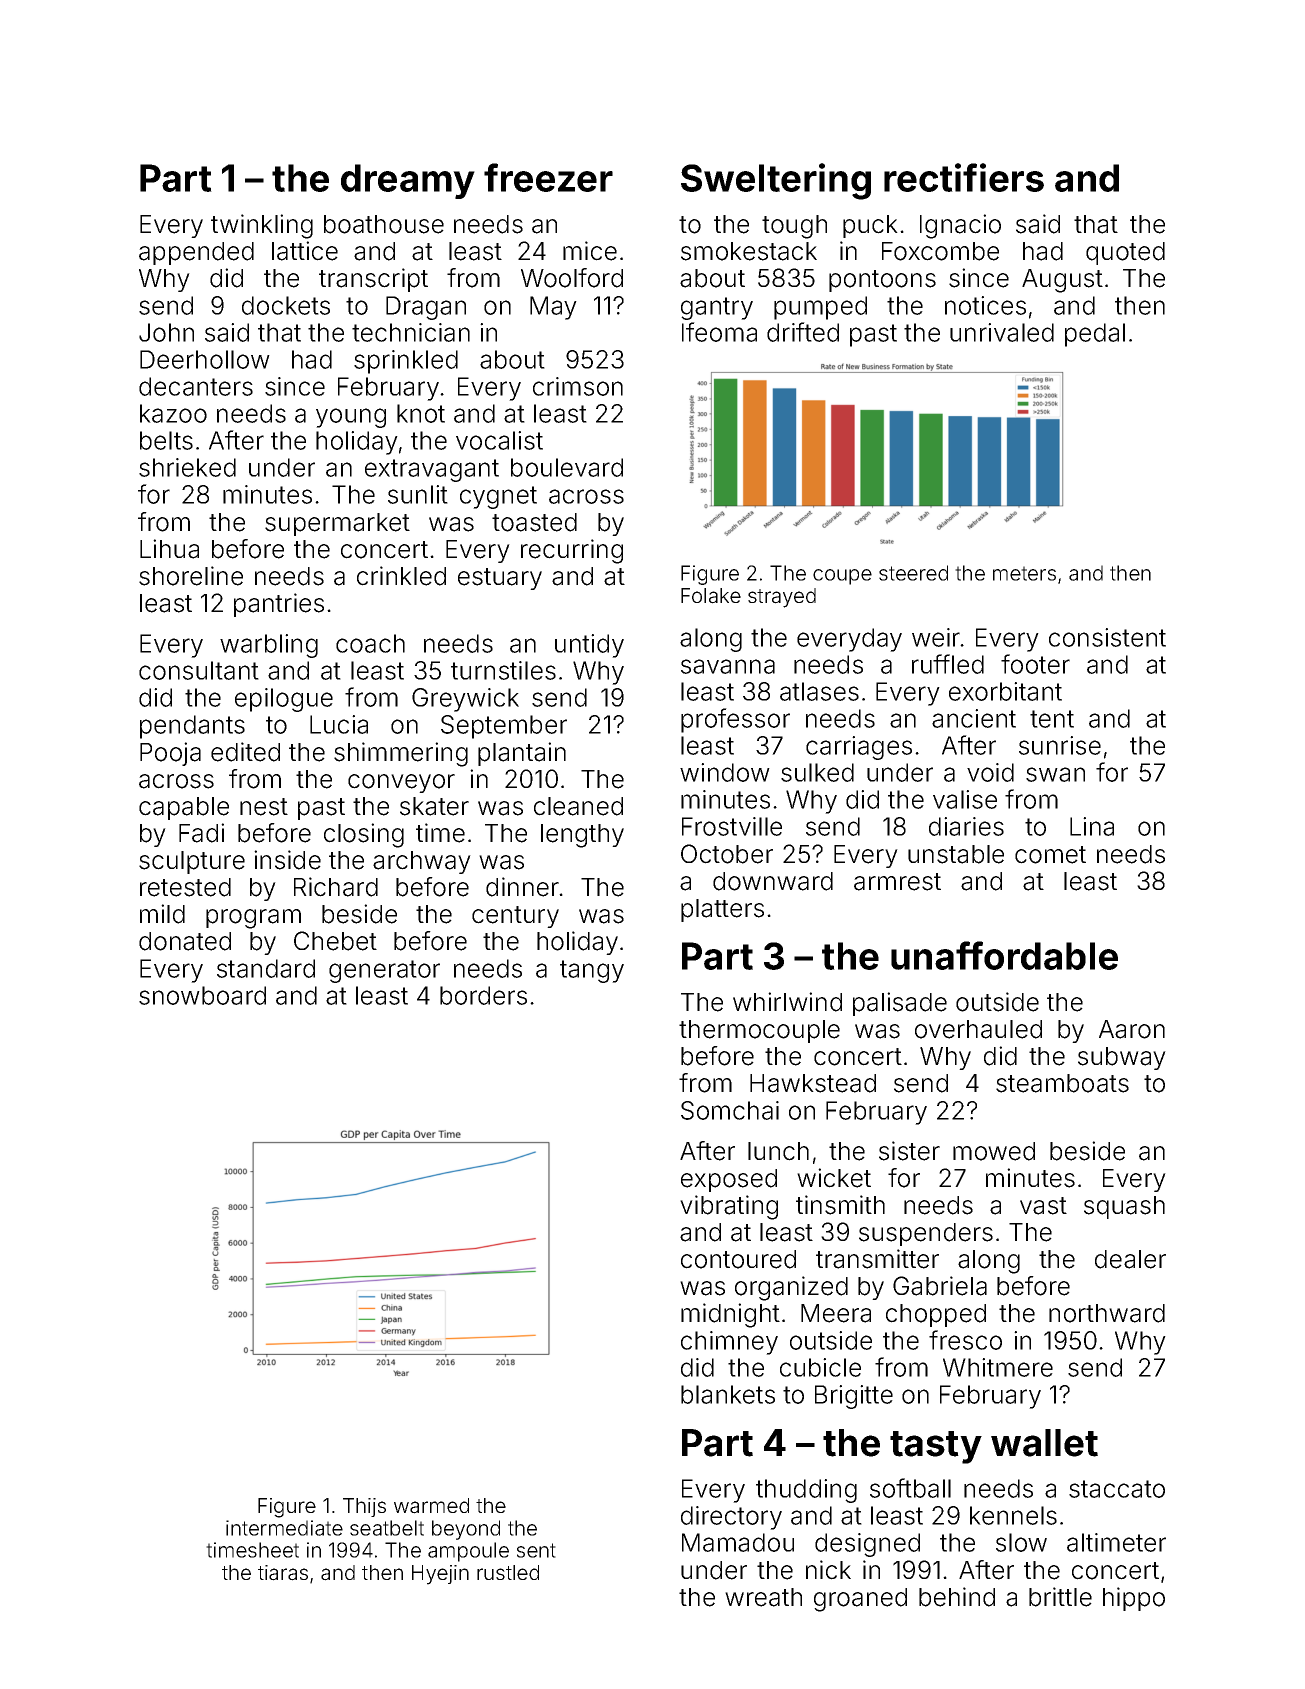  Describe the element at coordinates (567, 467) in the screenshot. I see `boulevard` at that location.
